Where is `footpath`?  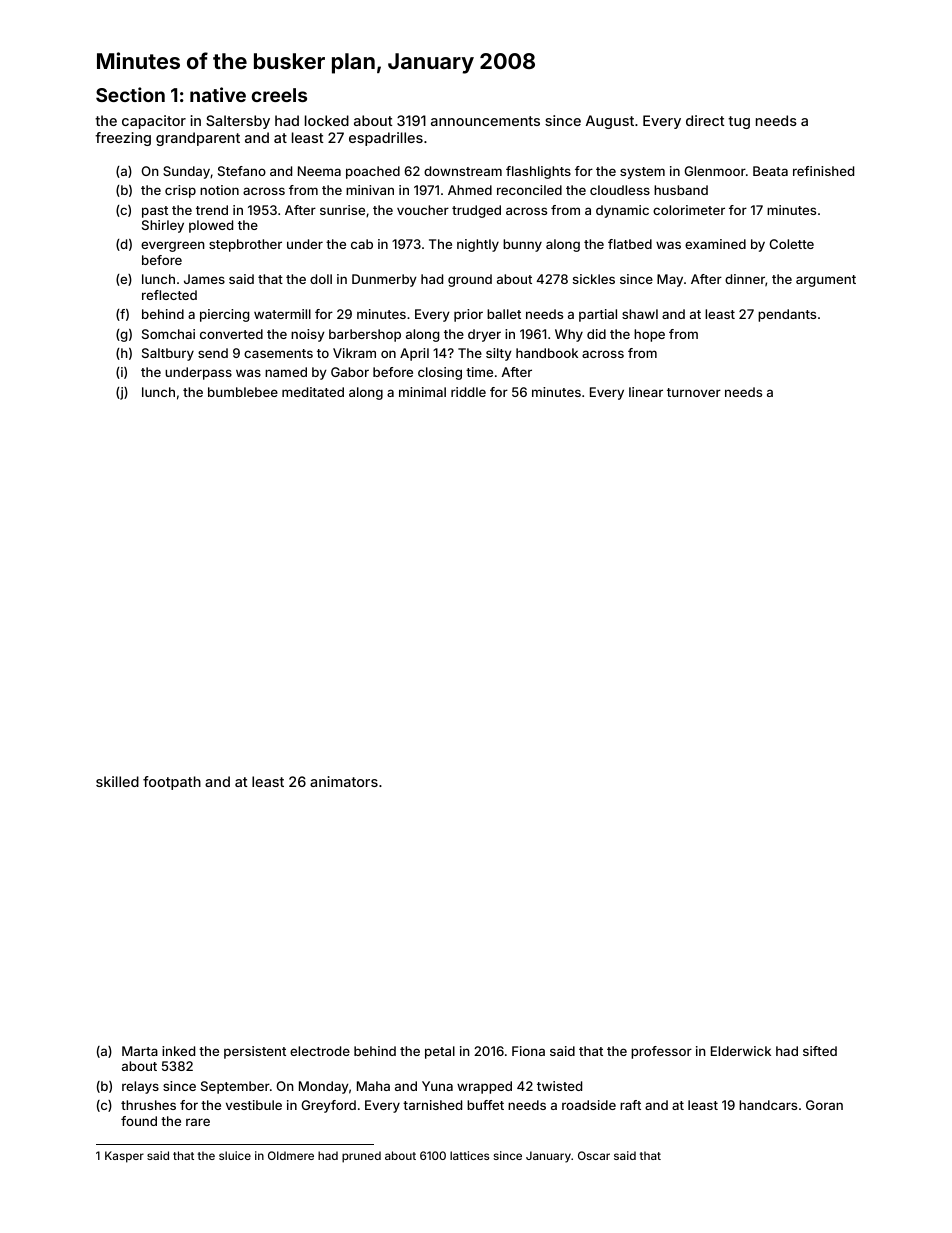 footpath is located at coordinates (172, 783).
